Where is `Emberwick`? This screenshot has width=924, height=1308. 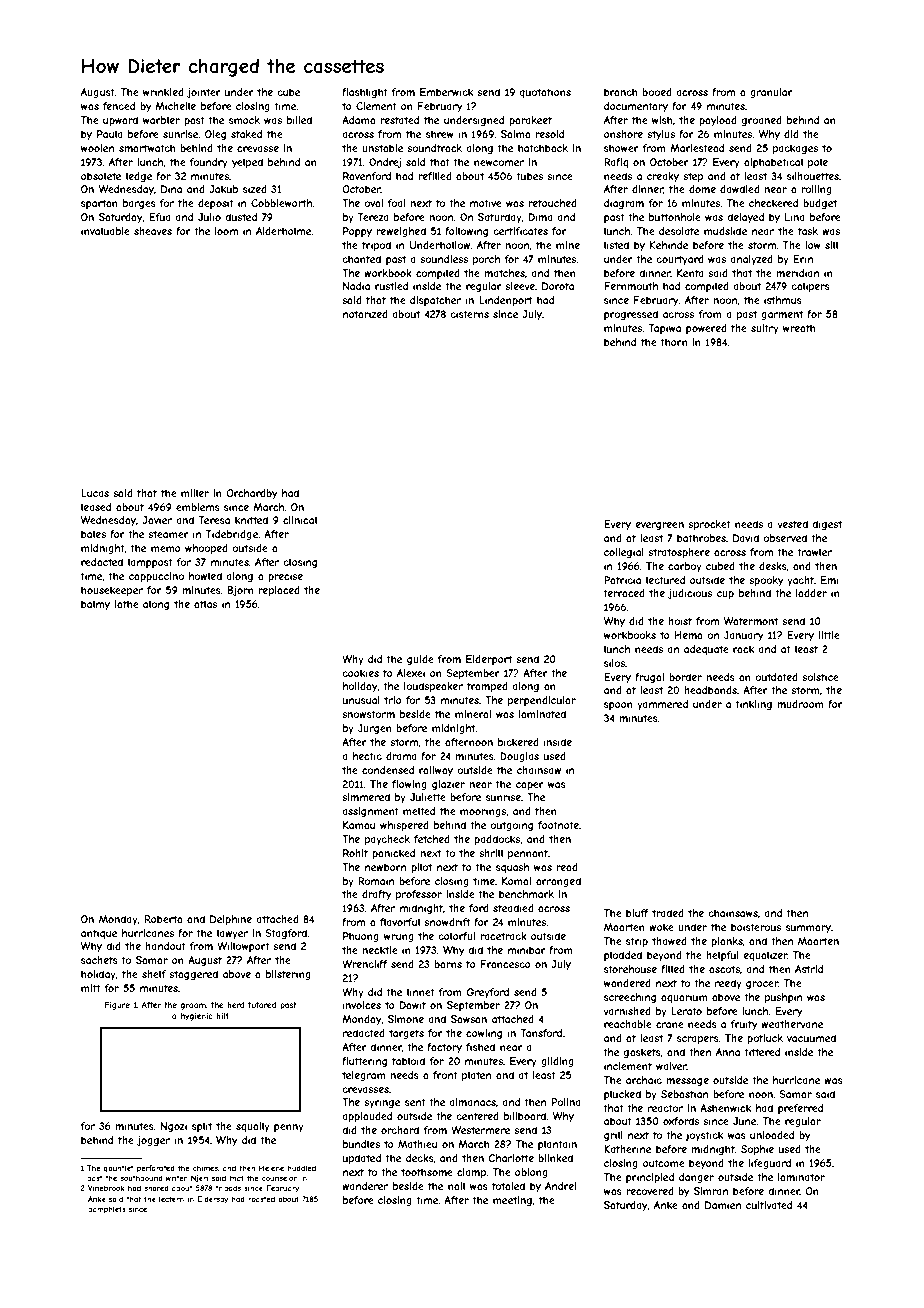 Emberwick is located at coordinates (446, 92).
